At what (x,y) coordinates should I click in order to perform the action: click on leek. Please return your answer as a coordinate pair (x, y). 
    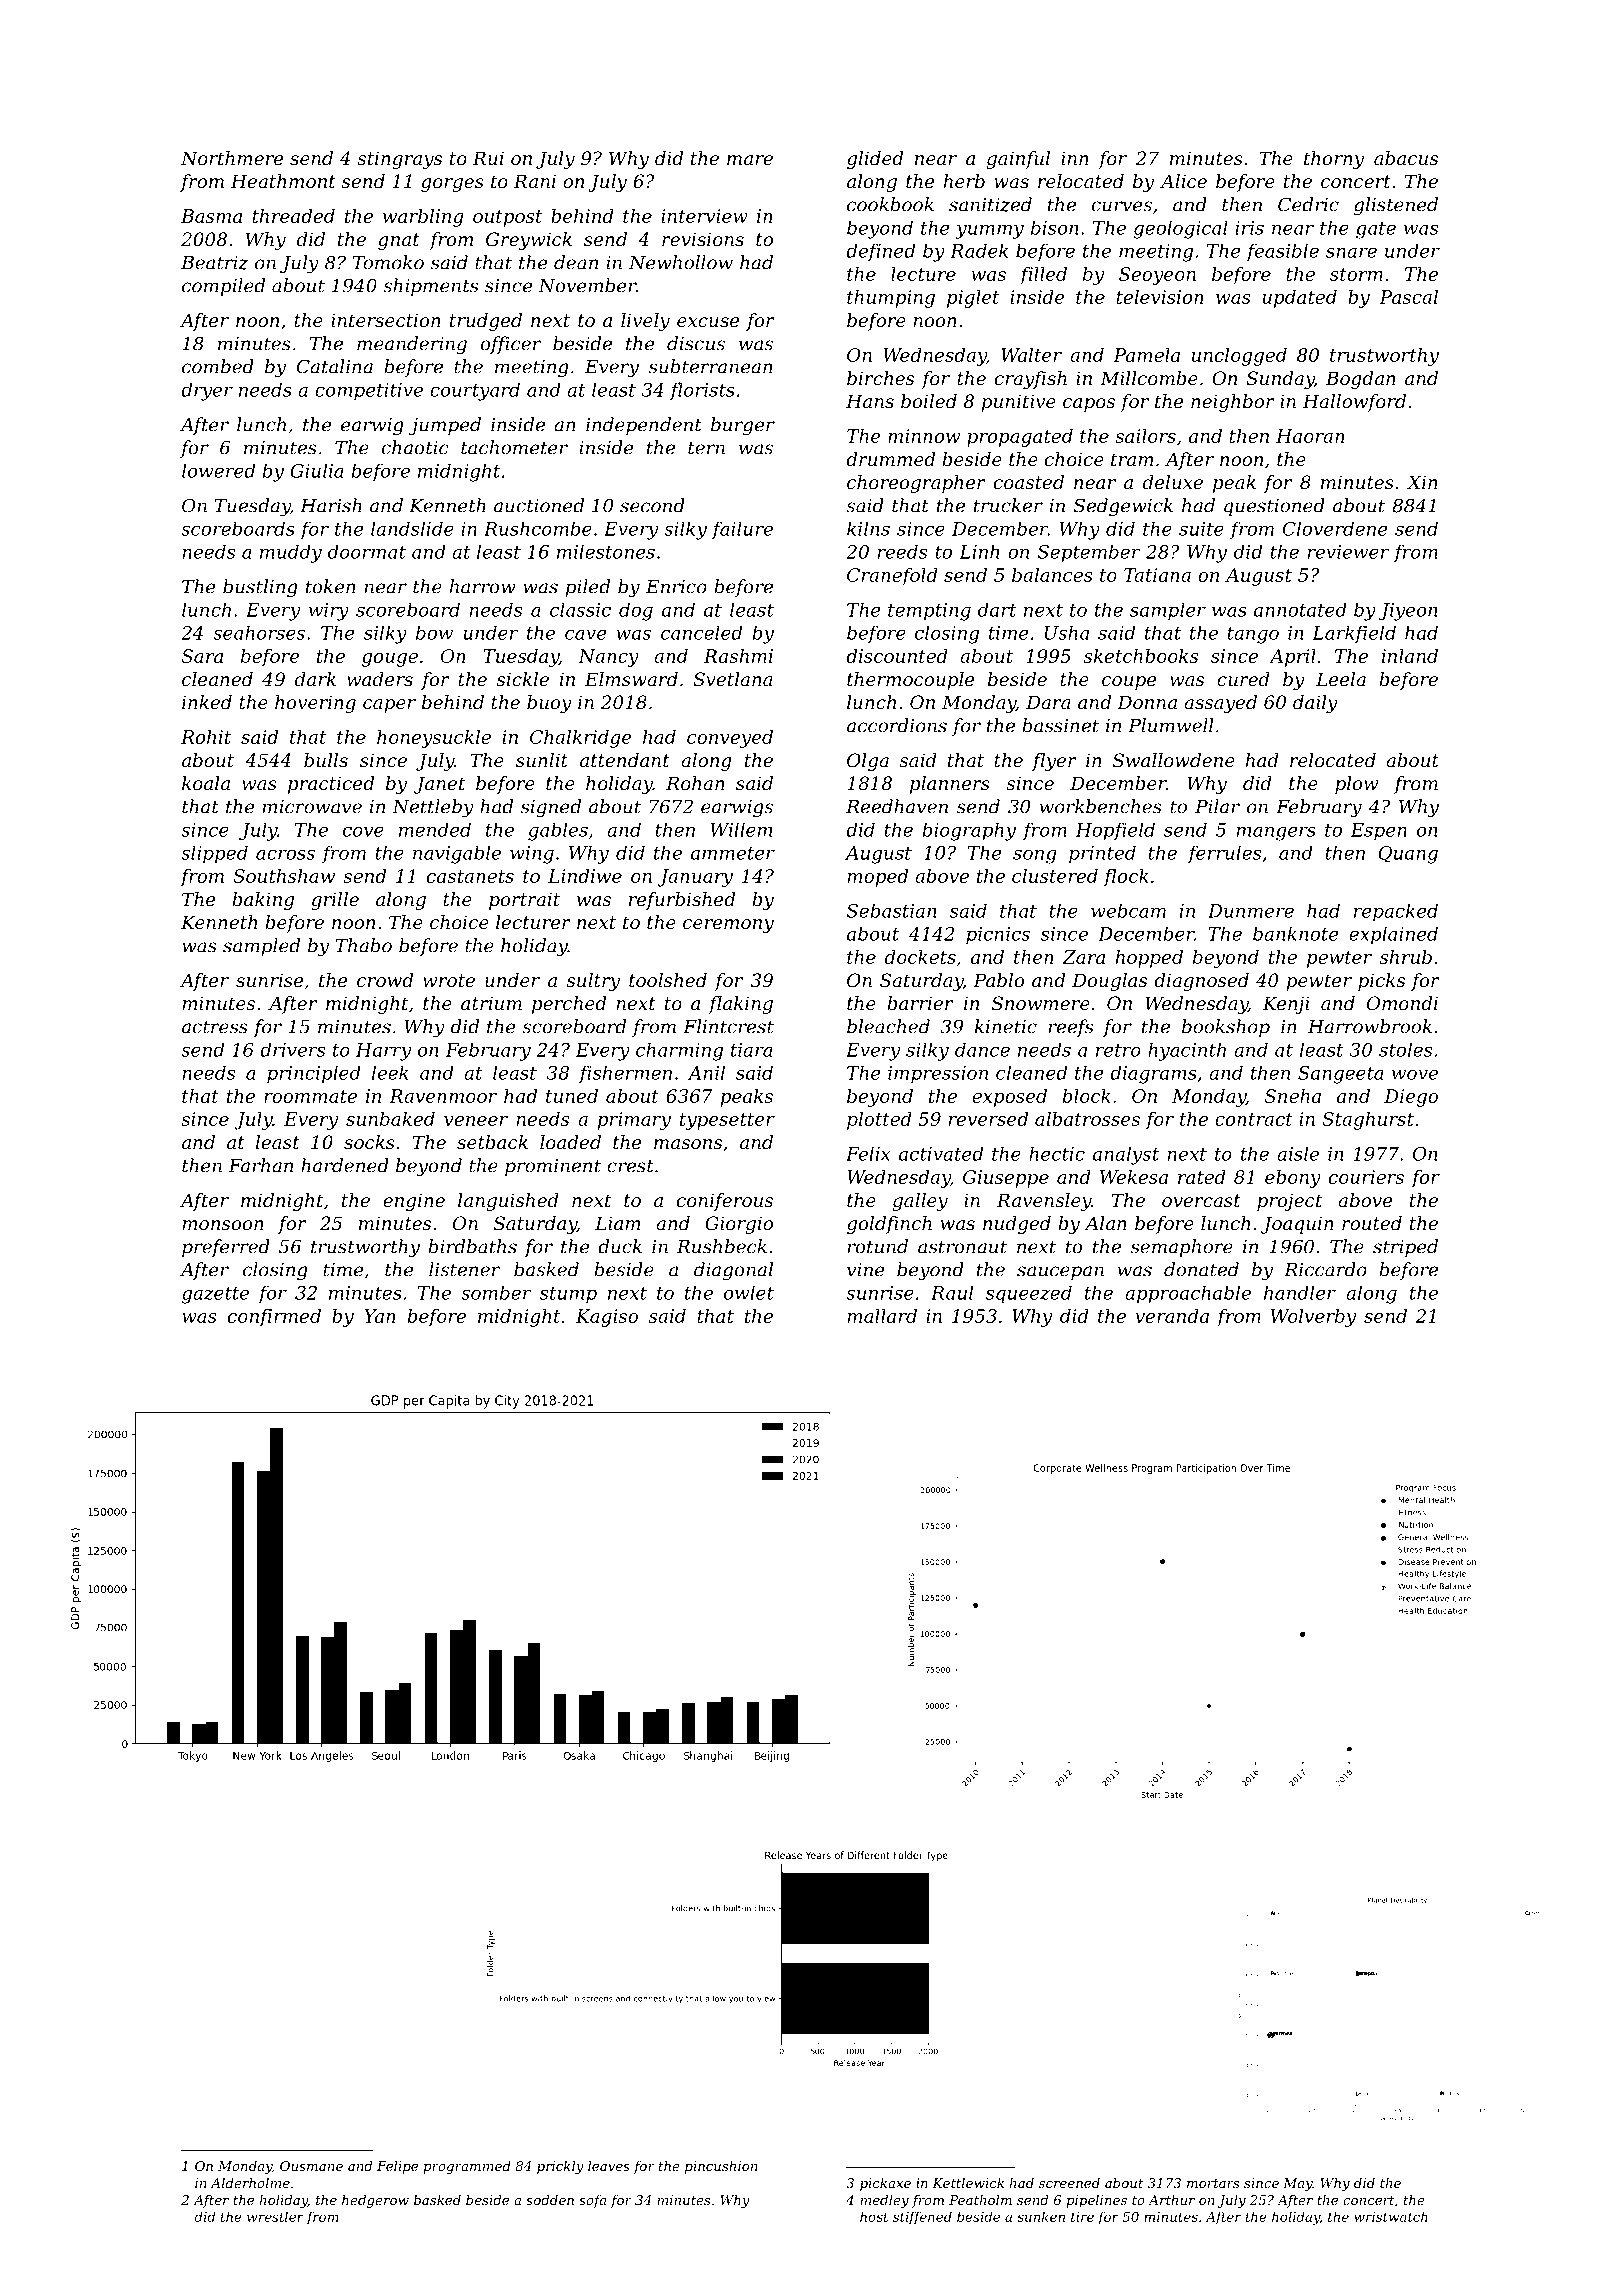
    Looking at the image, I should click on (390, 1072).
